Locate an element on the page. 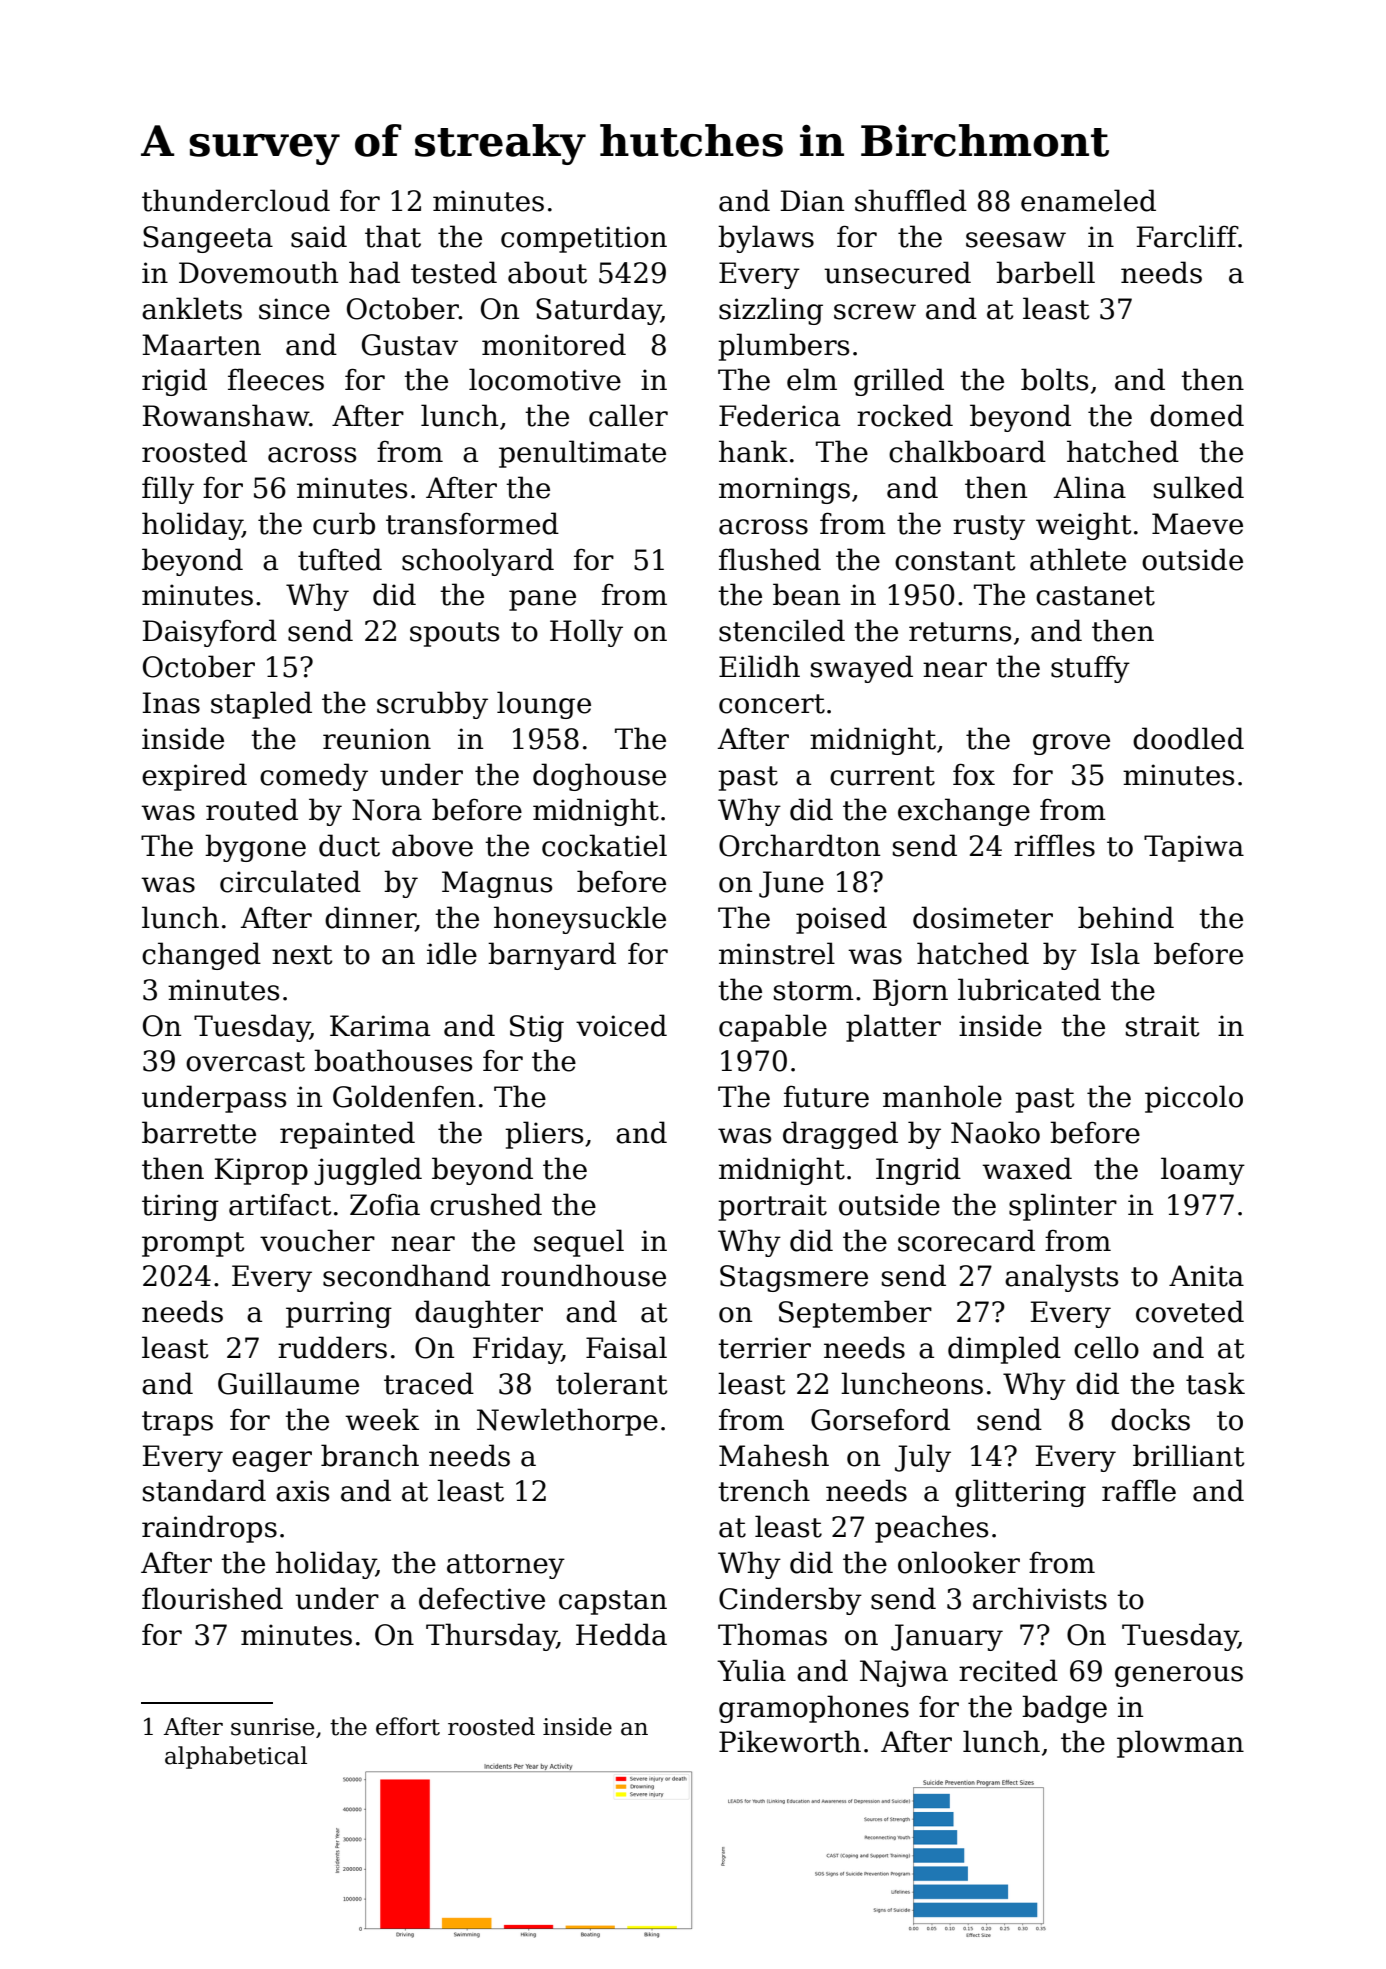 This image has height=1969, width=1386. brilliant is located at coordinates (1189, 1455).
